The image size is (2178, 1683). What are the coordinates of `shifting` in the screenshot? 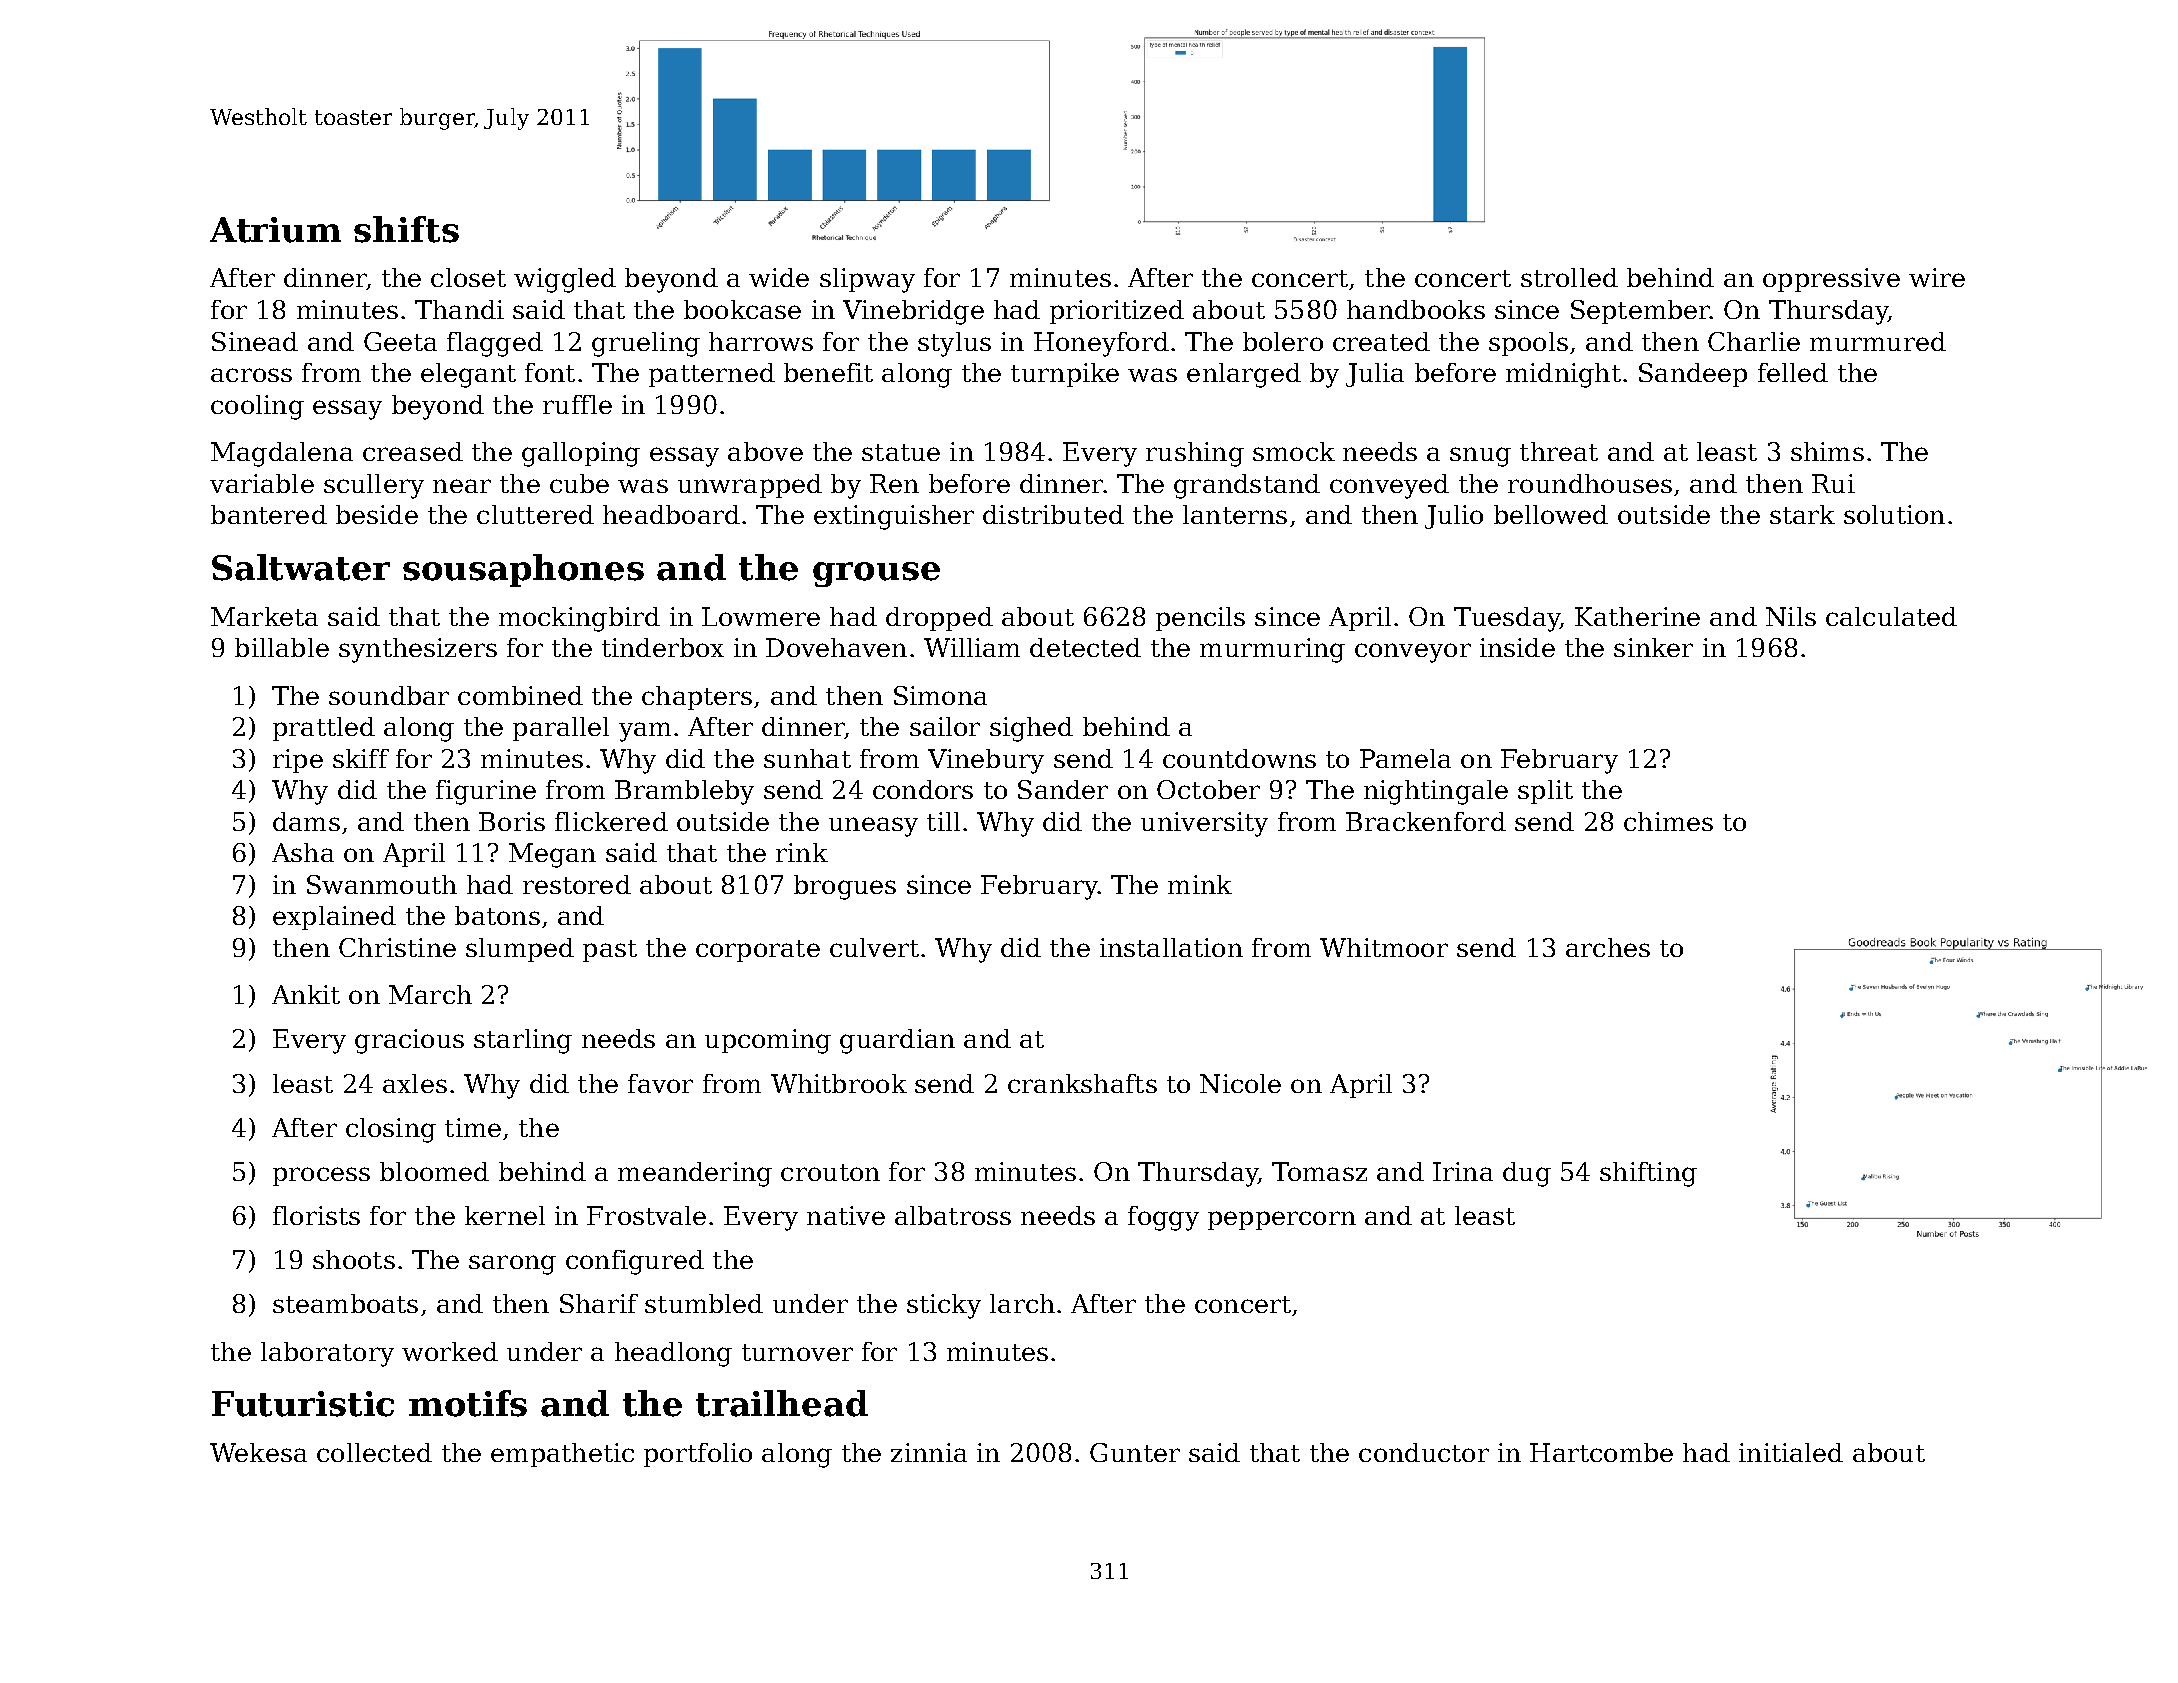 It's located at (1648, 1174).
